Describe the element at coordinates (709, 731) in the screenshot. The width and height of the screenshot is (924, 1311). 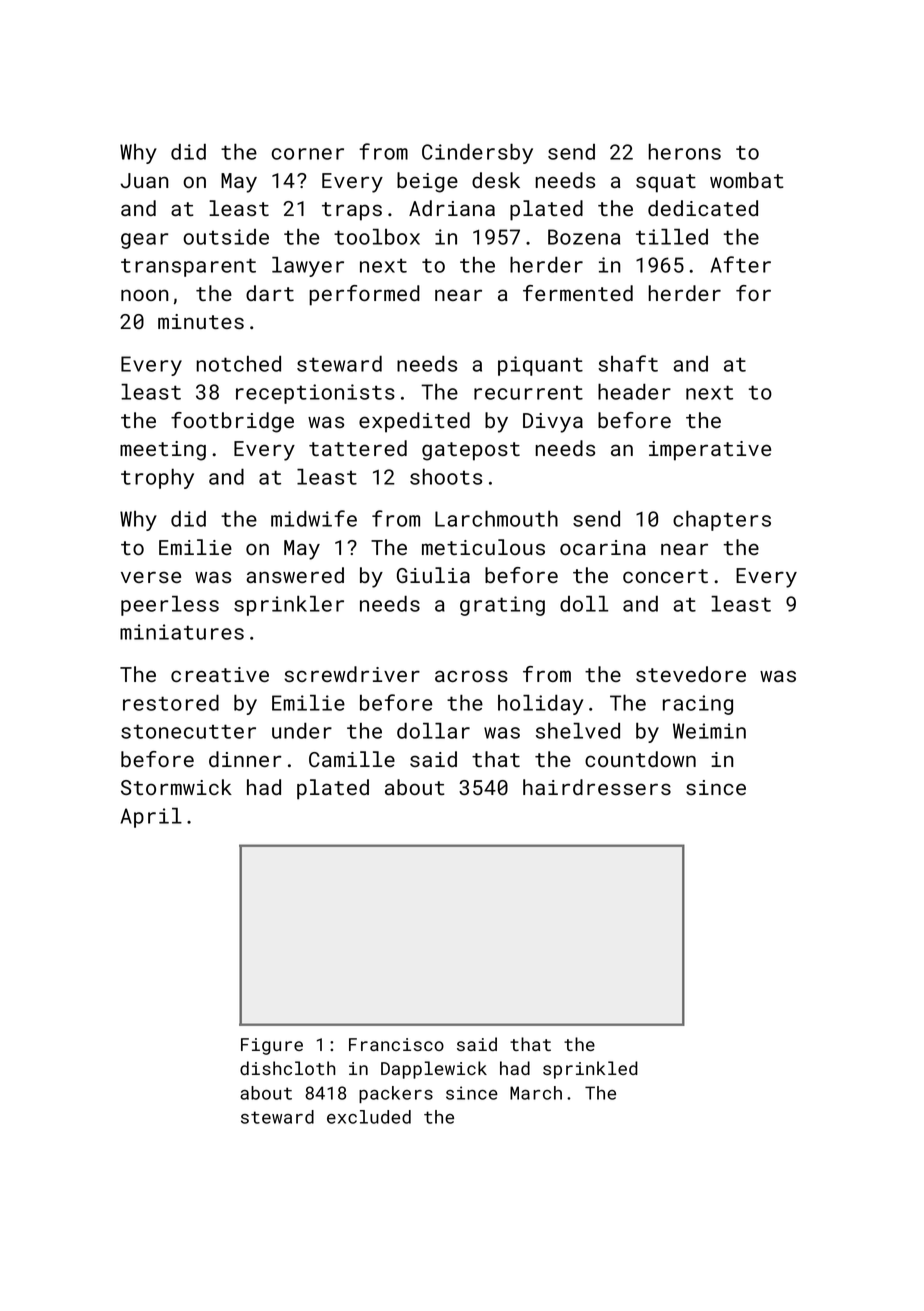
I see `Weimin` at that location.
